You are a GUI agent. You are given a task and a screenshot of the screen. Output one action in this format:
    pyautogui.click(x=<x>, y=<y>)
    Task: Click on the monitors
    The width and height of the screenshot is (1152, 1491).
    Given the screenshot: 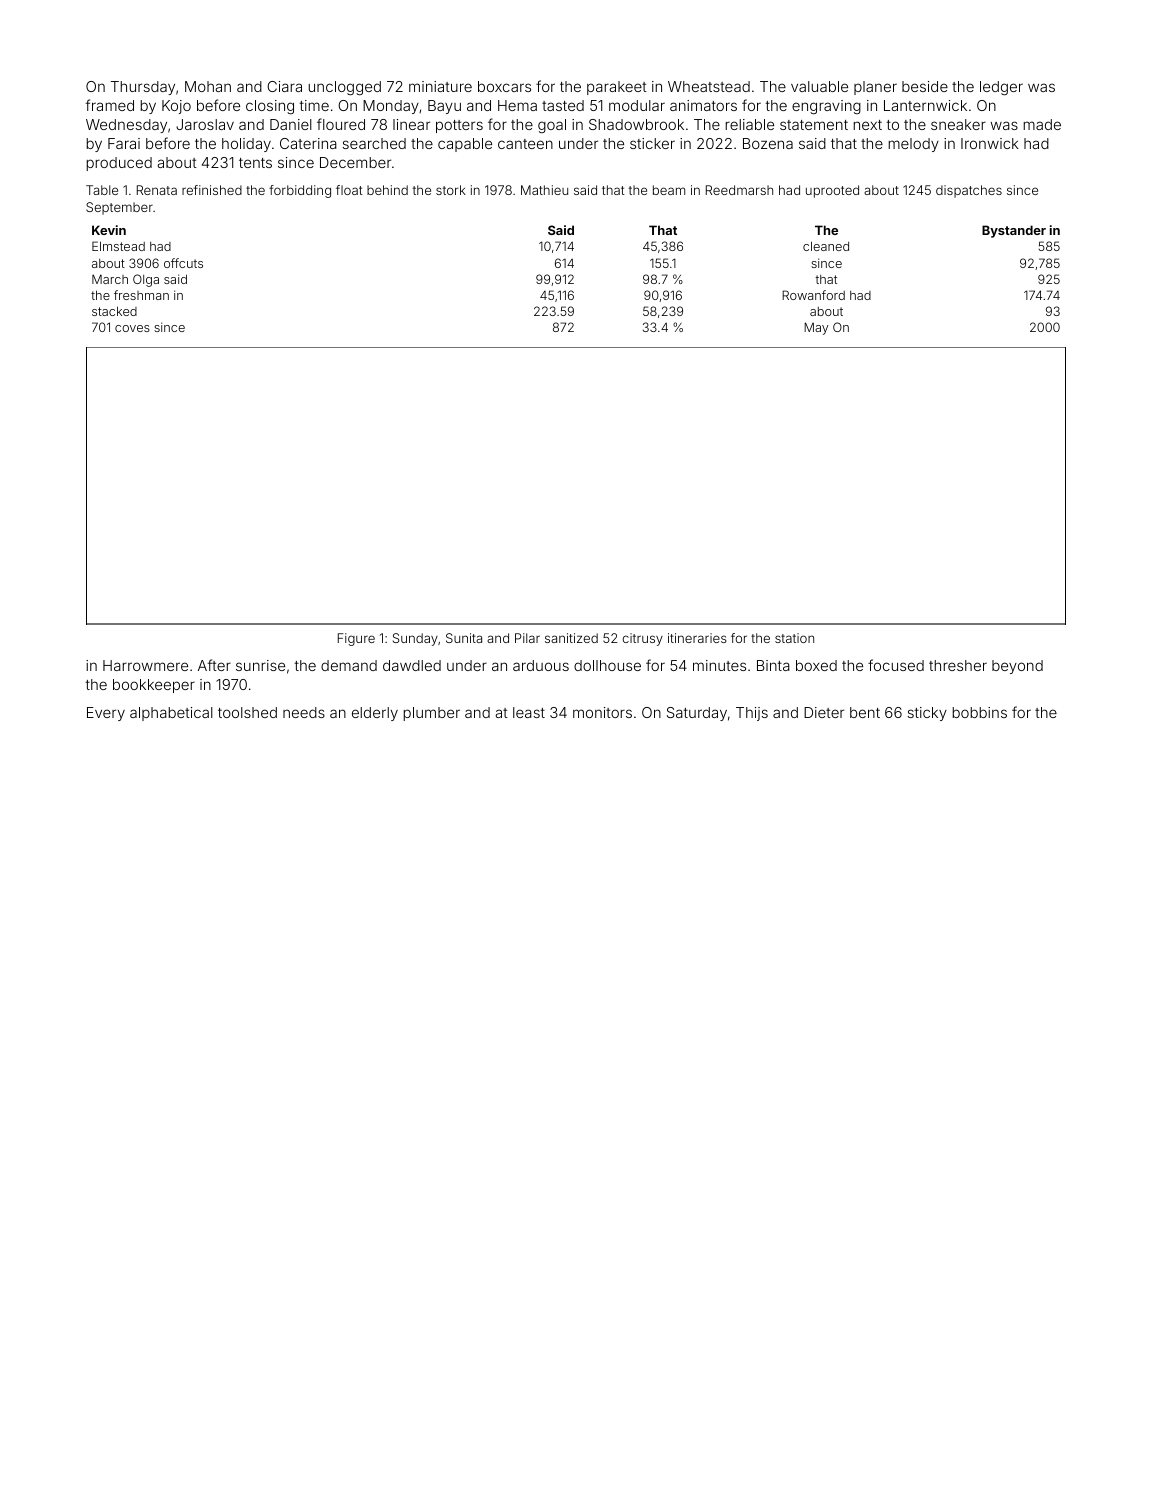 What is the action you would take?
    pyautogui.click(x=602, y=712)
